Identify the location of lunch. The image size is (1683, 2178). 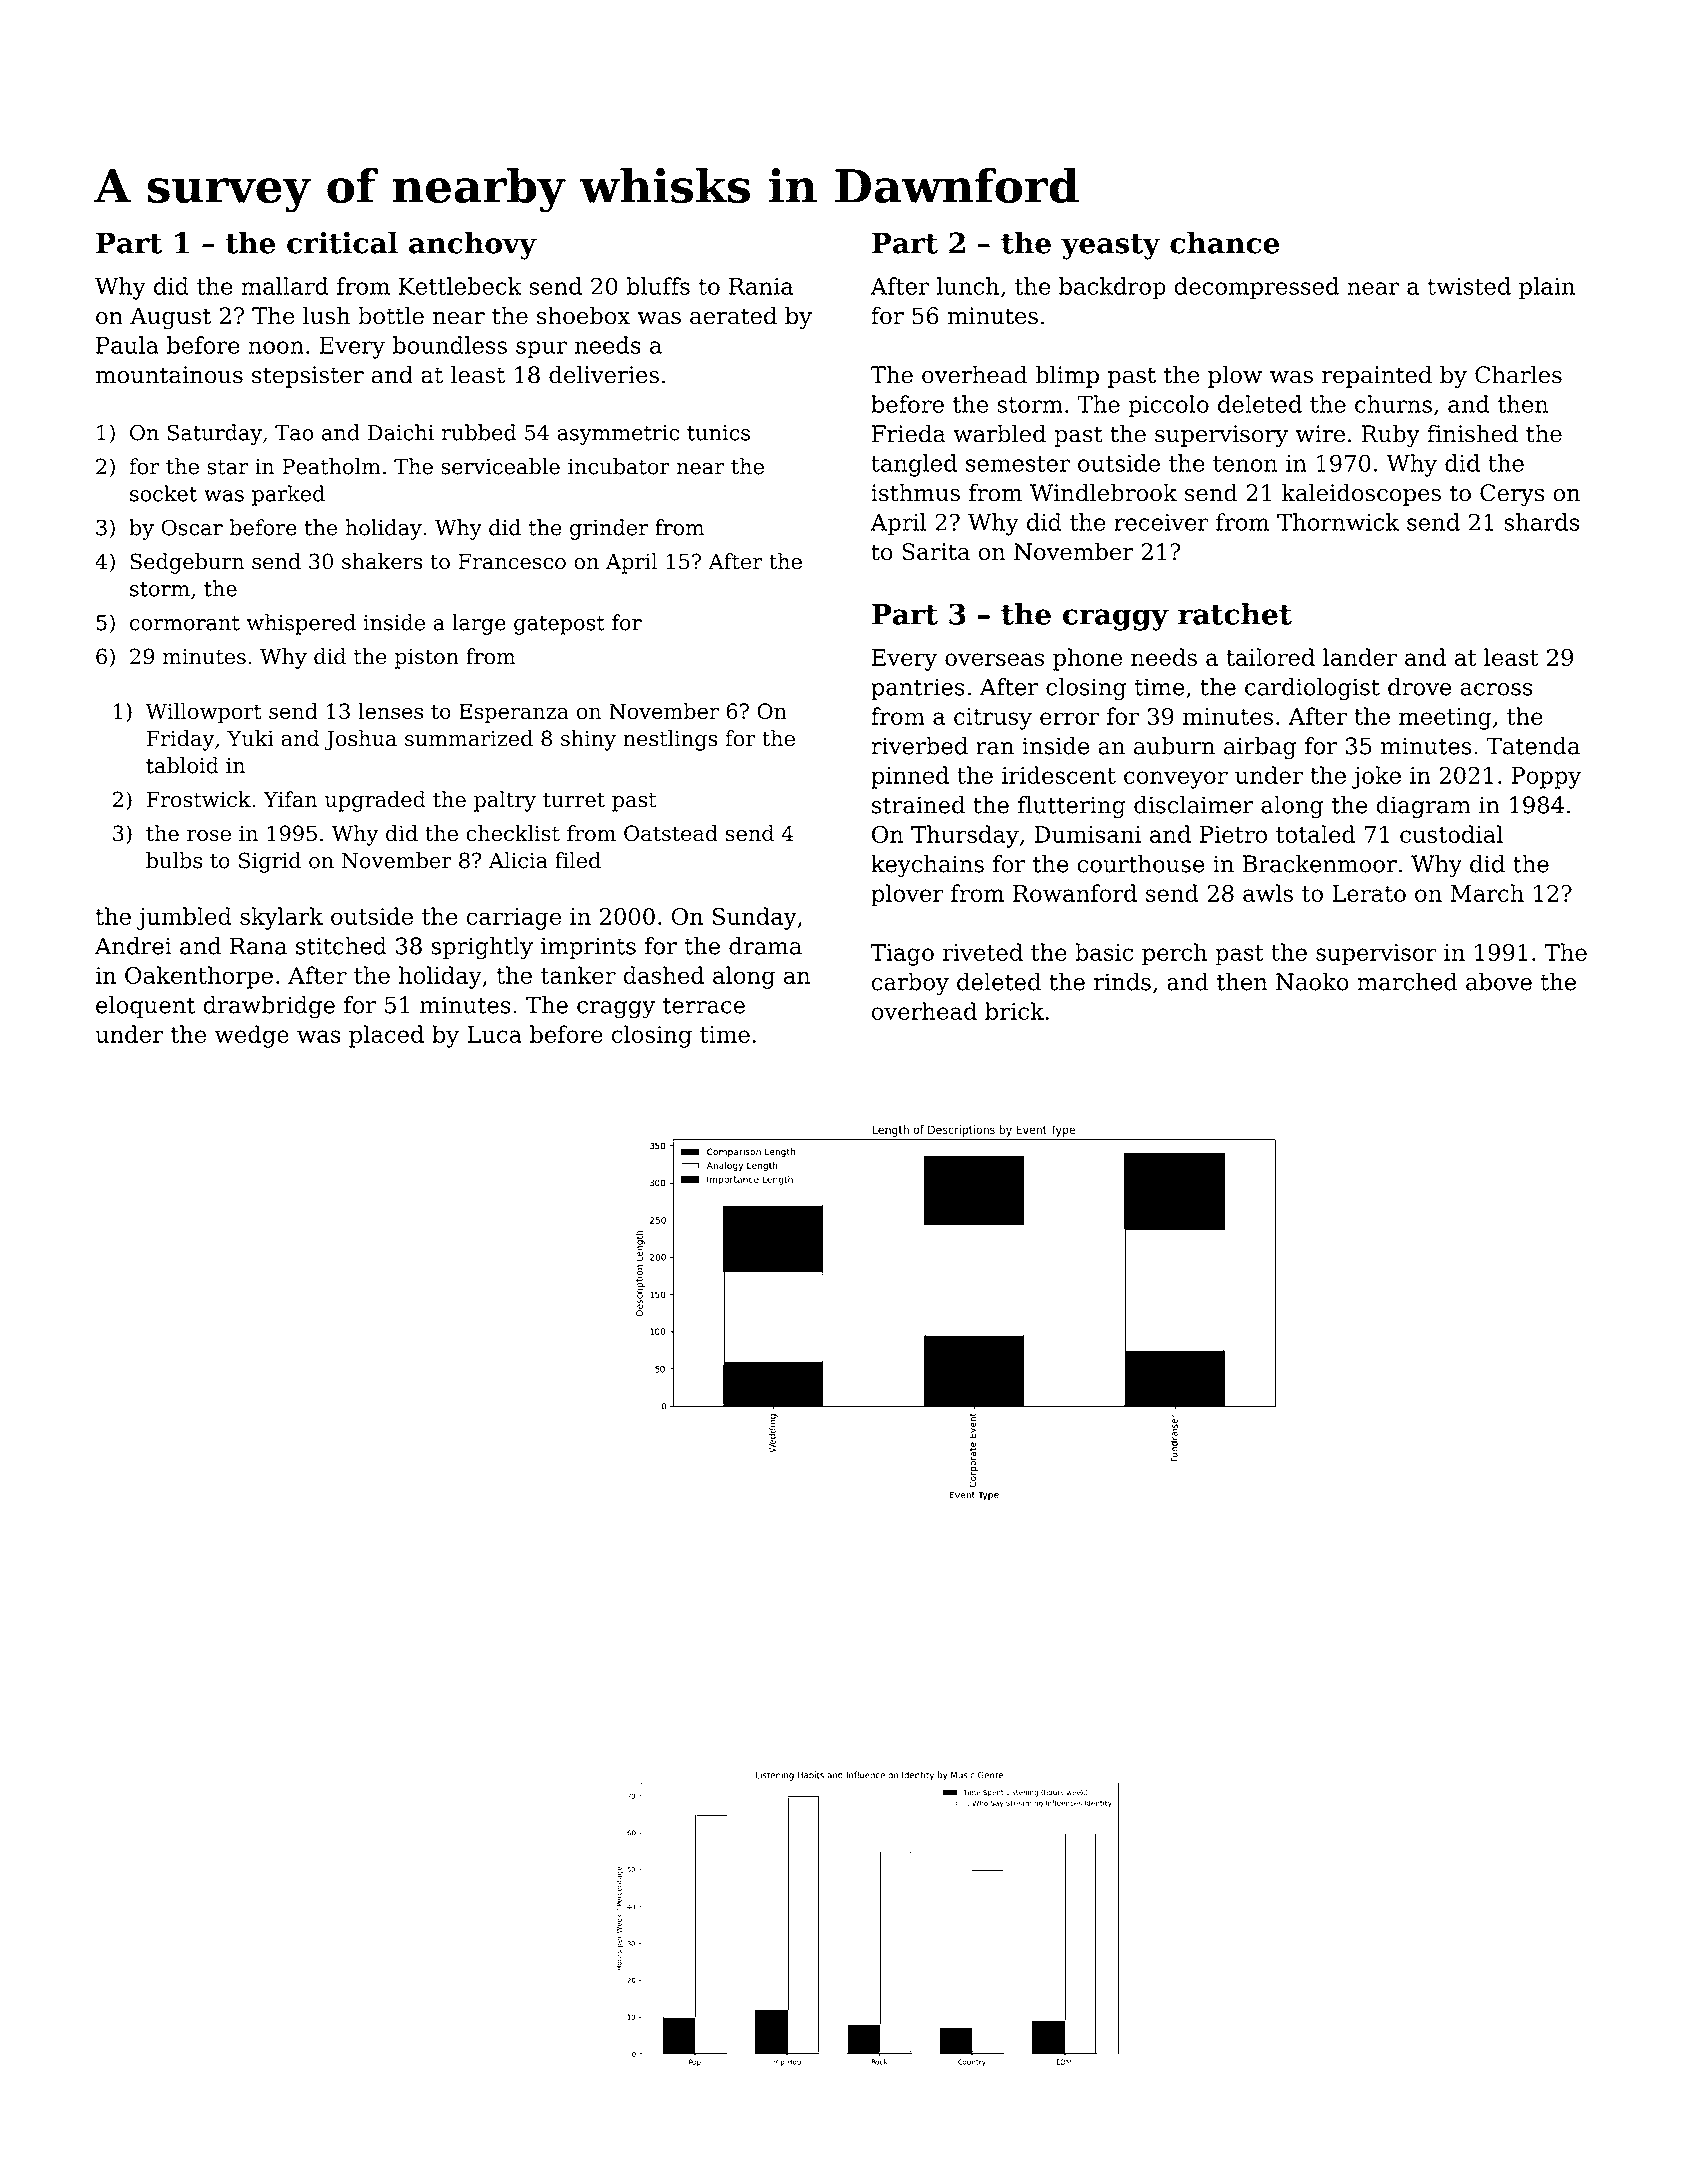
(968, 286).
